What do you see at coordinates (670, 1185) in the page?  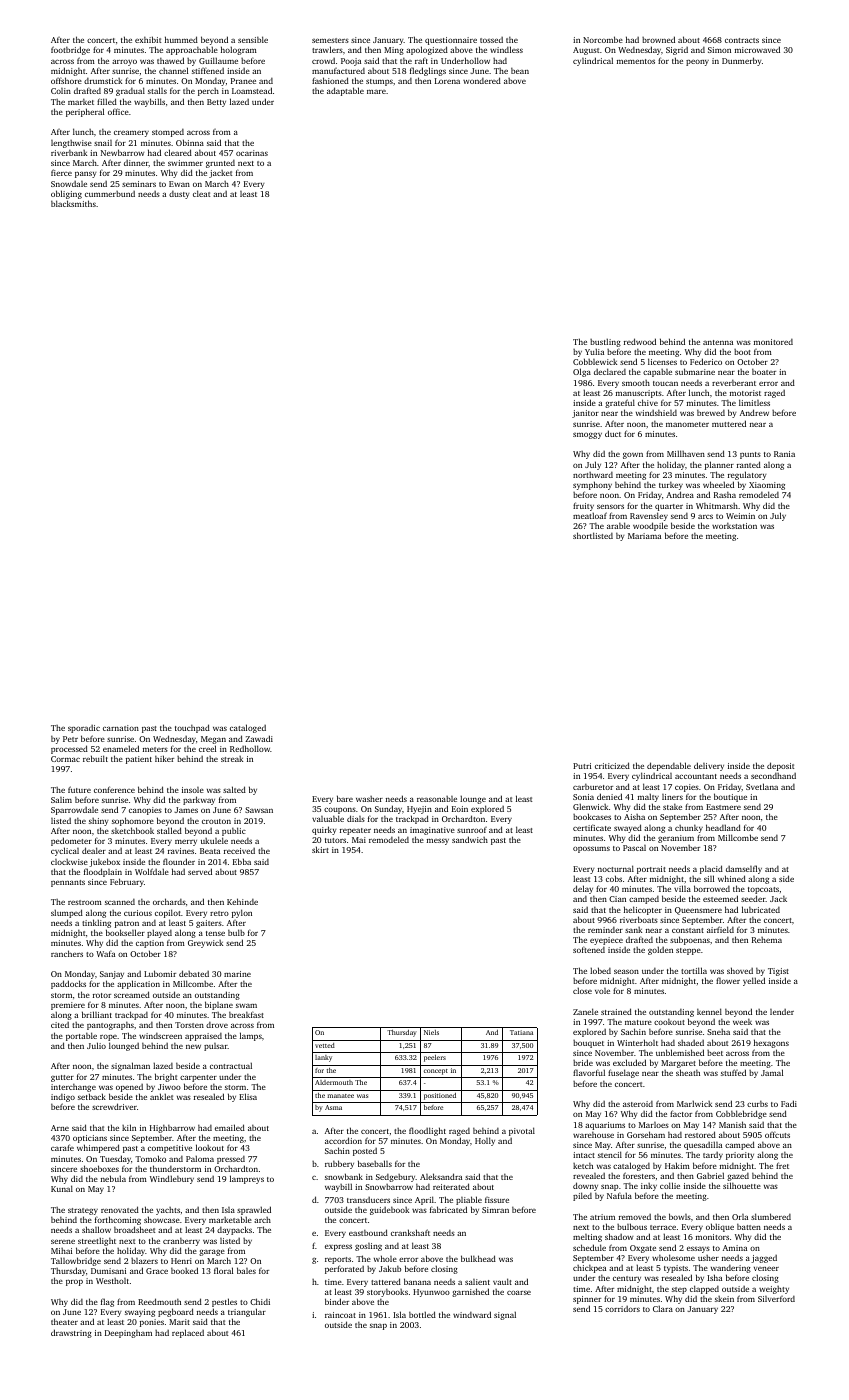 I see `collie` at bounding box center [670, 1185].
